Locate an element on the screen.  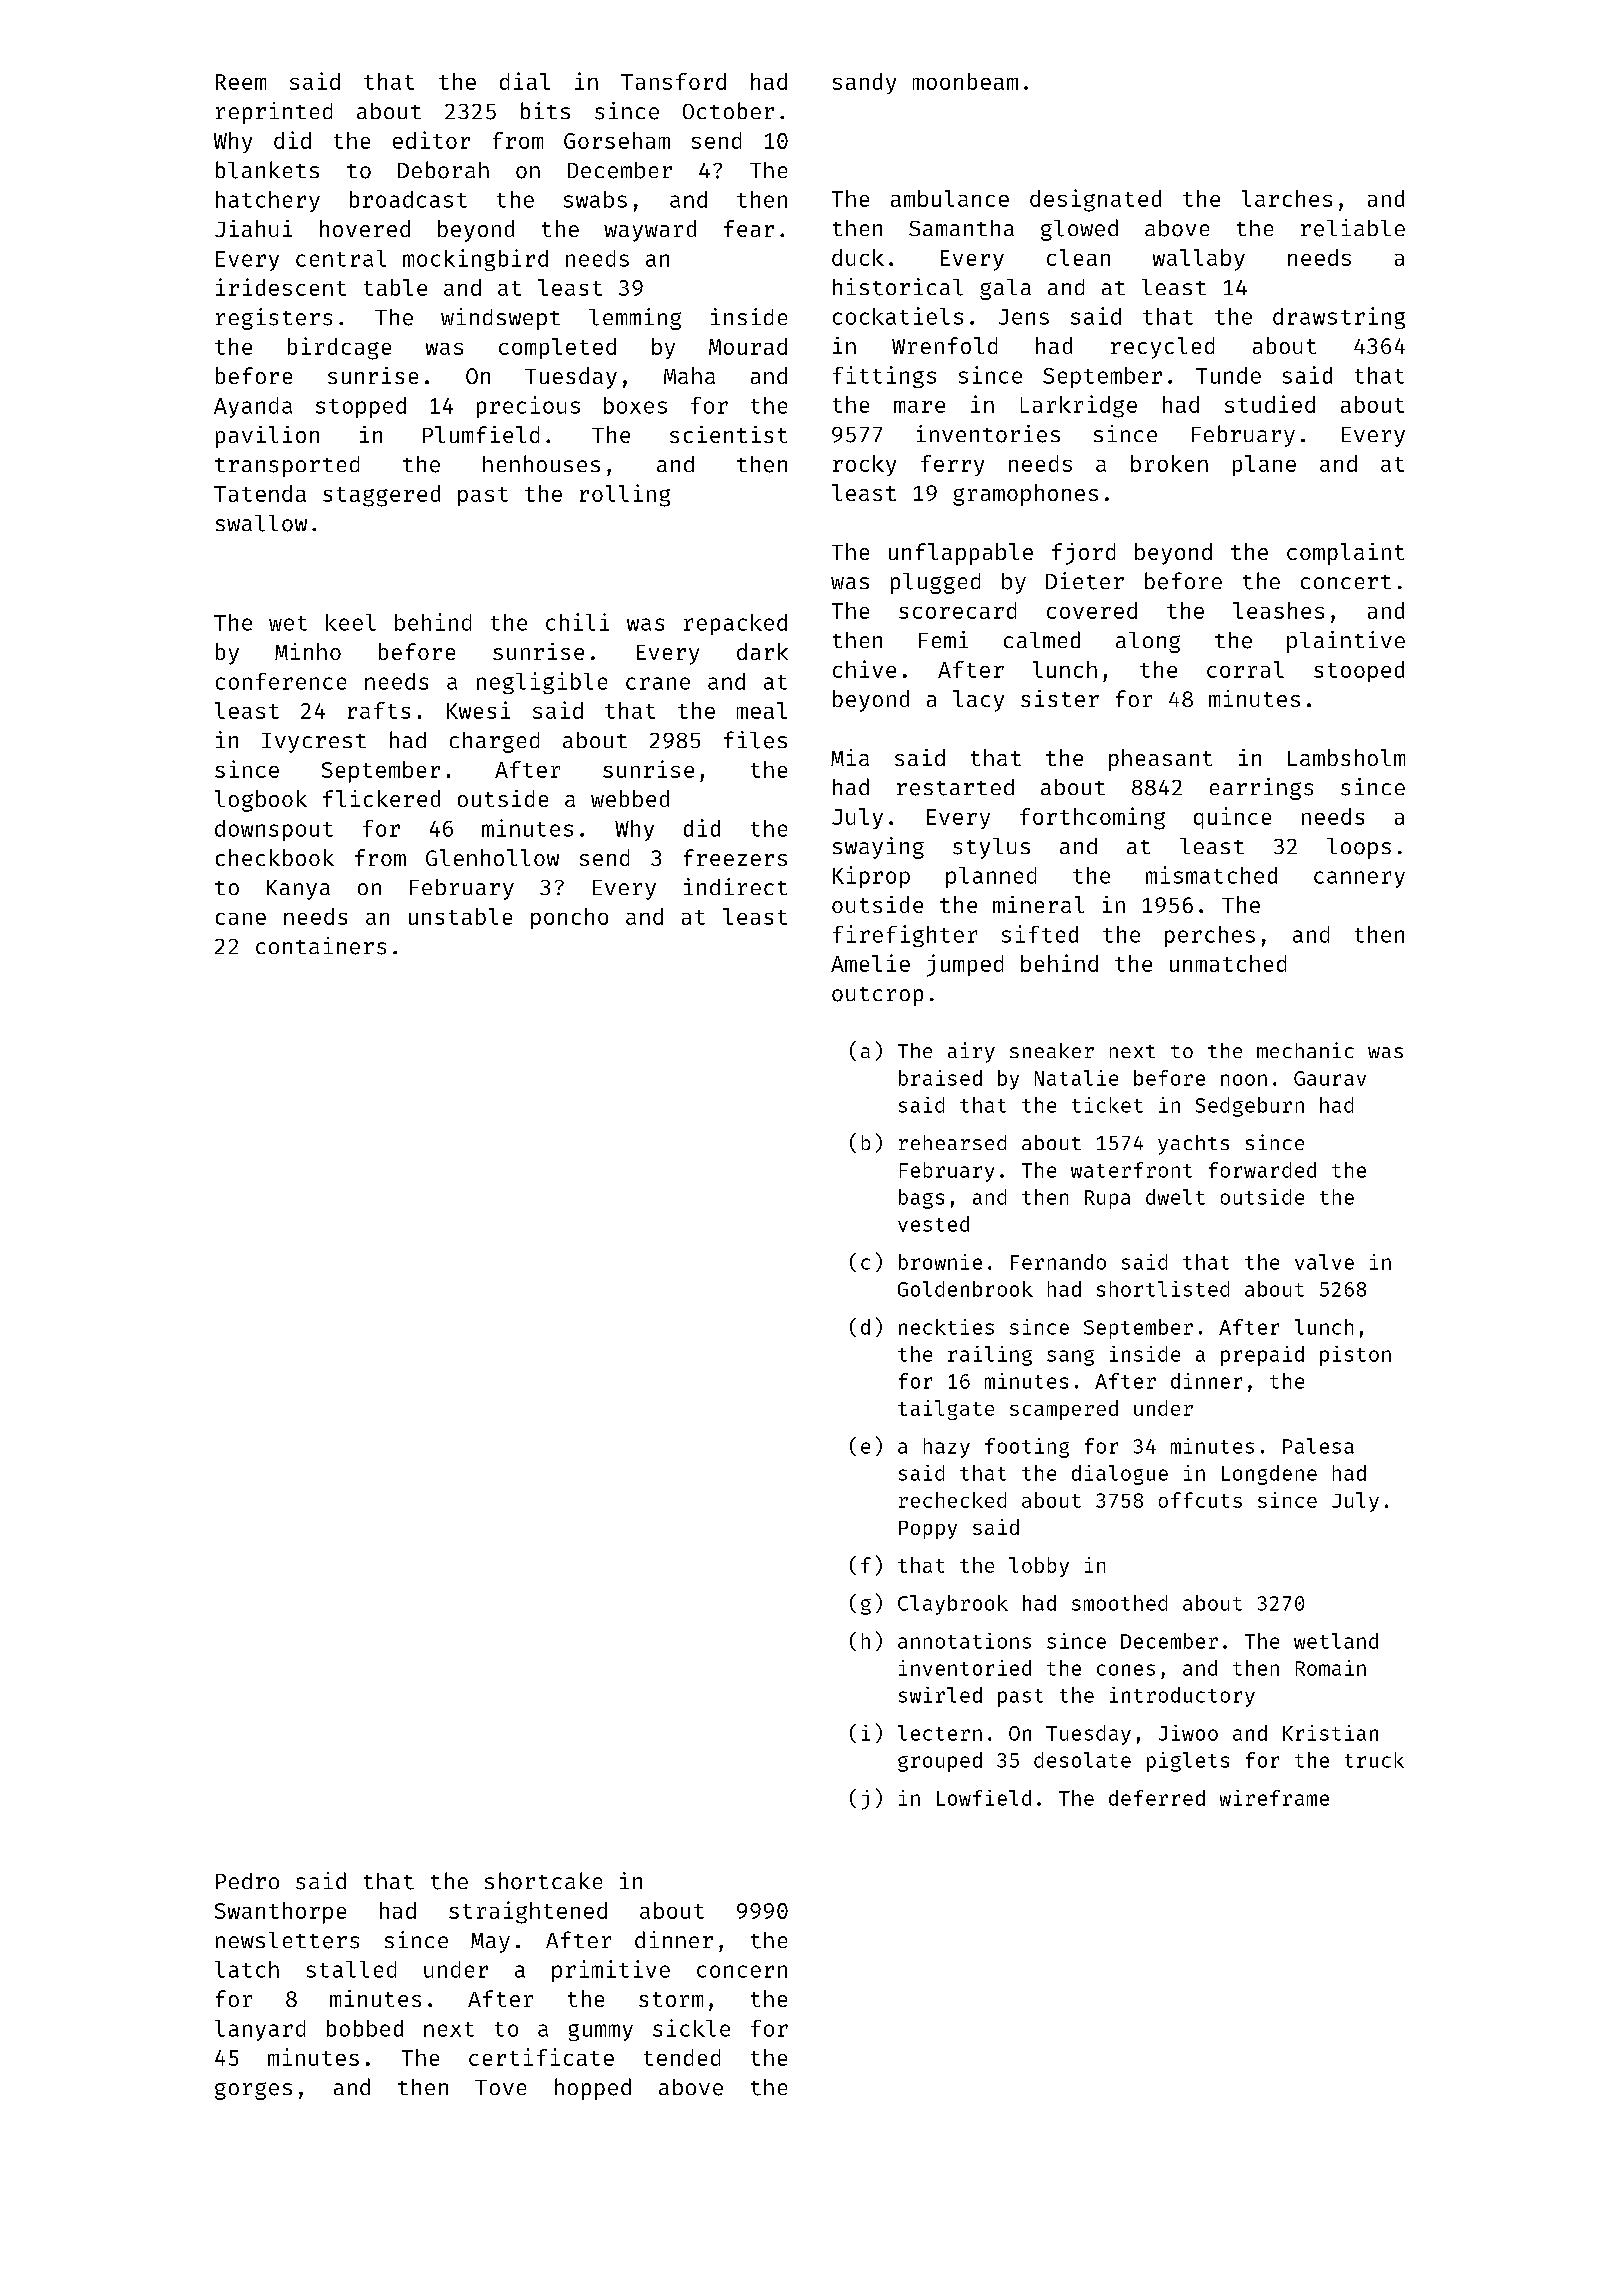
wireframe is located at coordinates (1274, 1798).
